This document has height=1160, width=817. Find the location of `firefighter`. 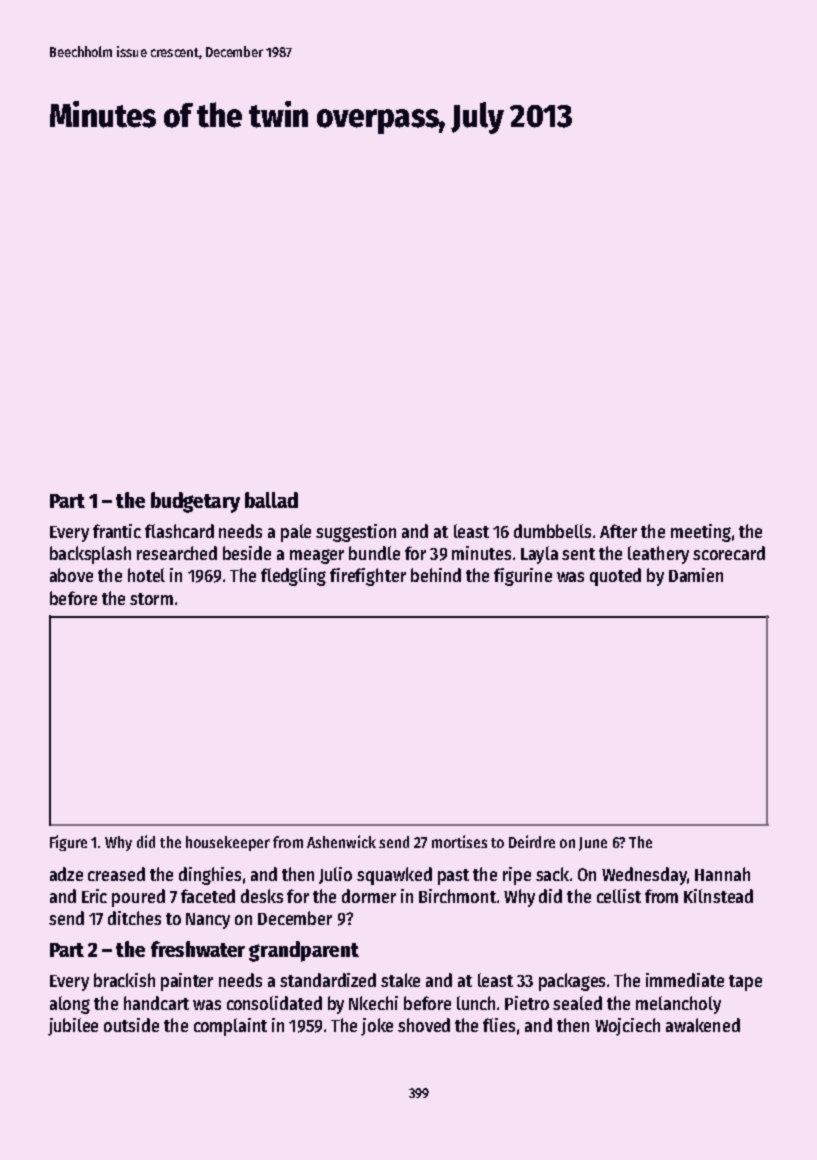

firefighter is located at coordinates (368, 577).
